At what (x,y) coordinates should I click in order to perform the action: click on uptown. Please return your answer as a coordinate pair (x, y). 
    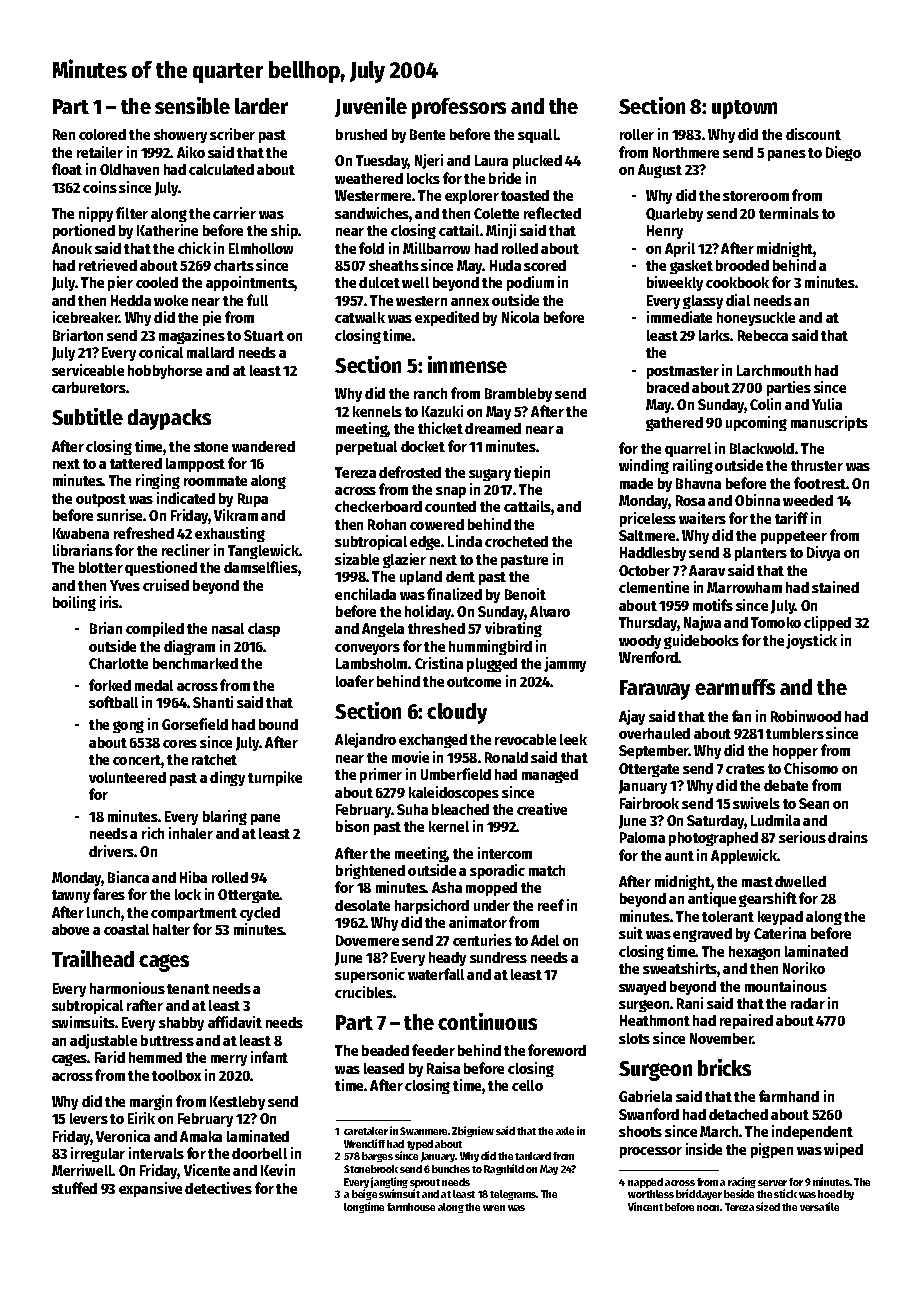
    Looking at the image, I should click on (744, 109).
